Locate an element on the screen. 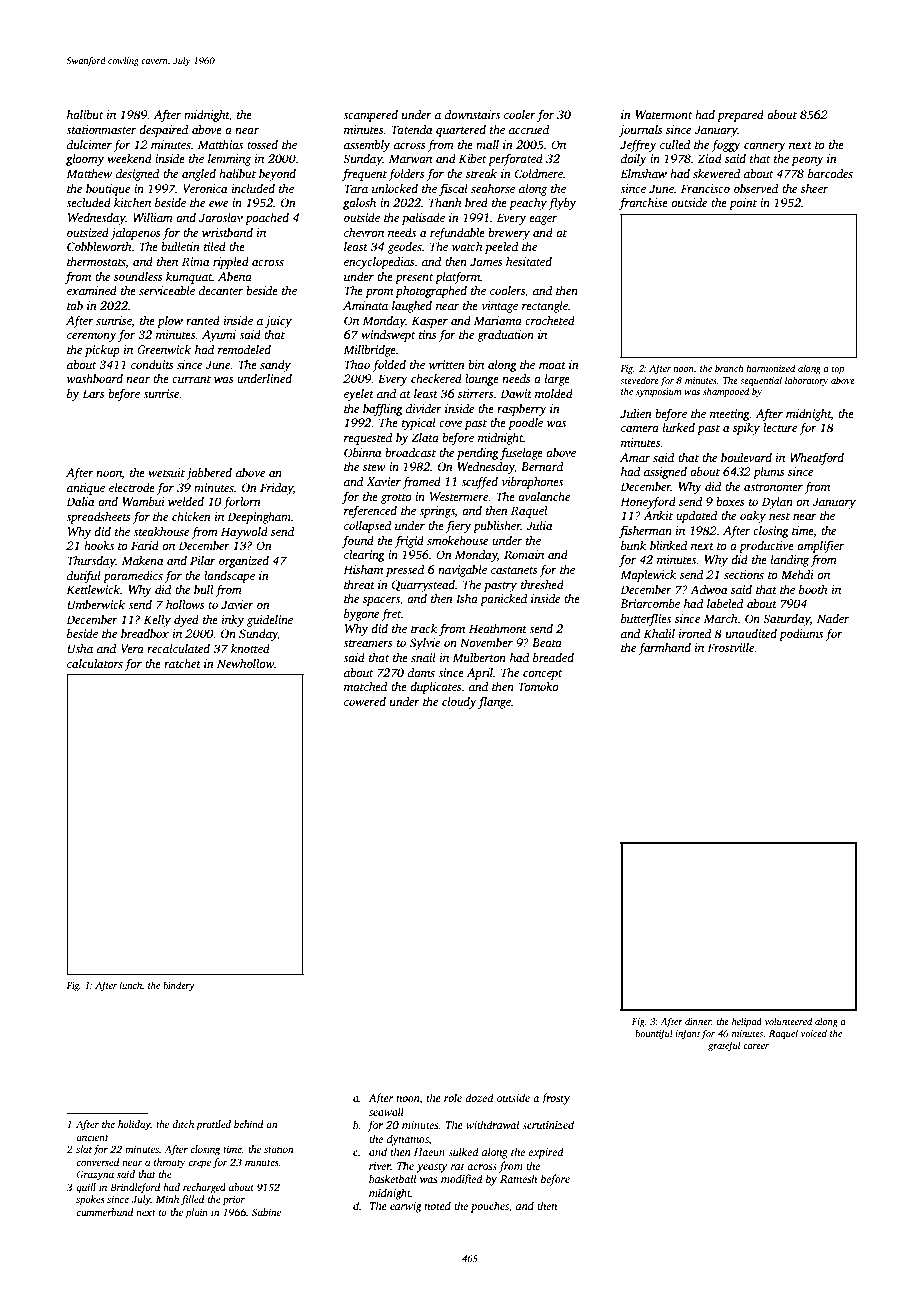 The height and width of the screenshot is (1308, 924). bountiful is located at coordinates (654, 1034).
